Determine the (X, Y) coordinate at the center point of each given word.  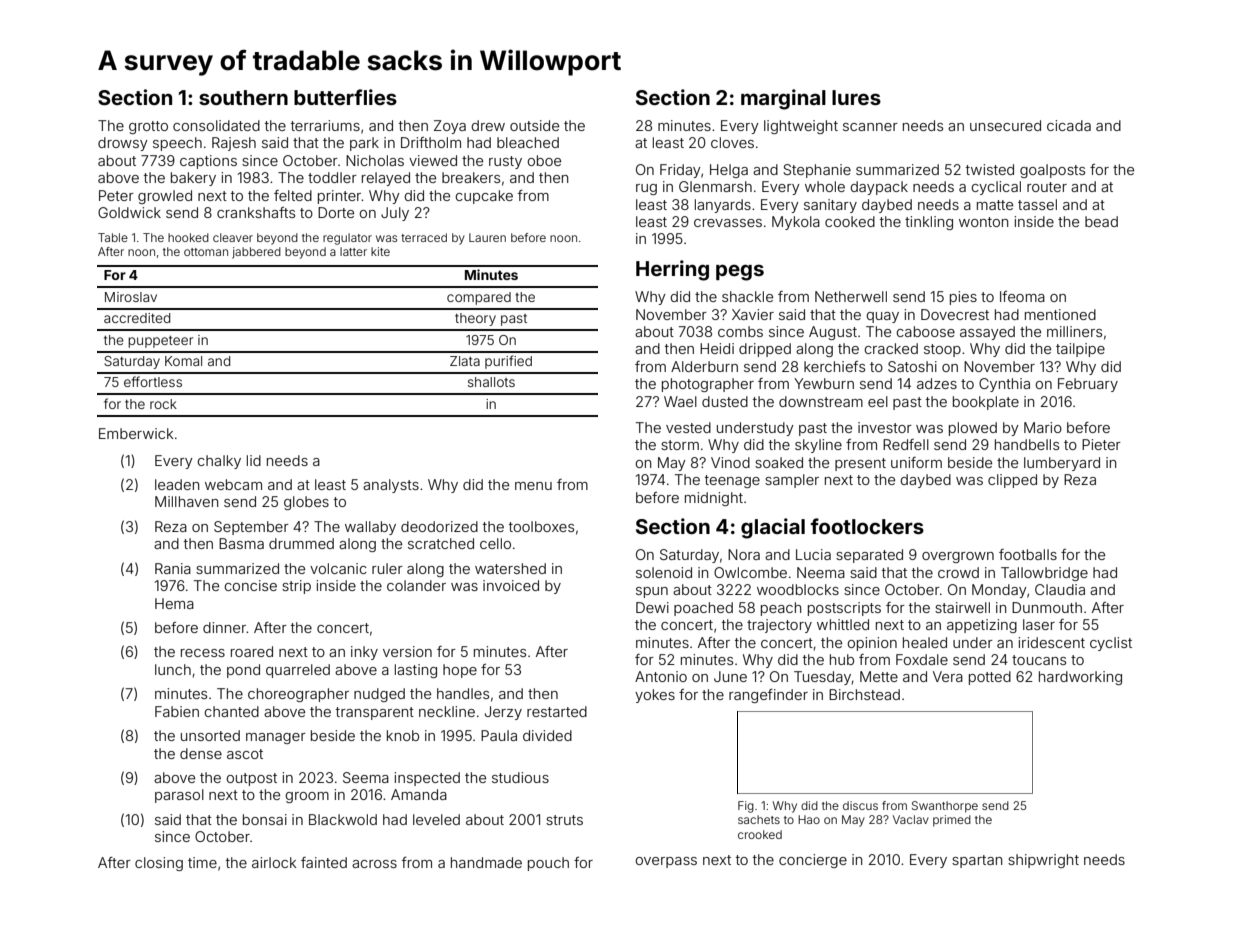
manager (276, 738)
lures (856, 97)
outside (534, 125)
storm (680, 445)
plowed (973, 429)
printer (340, 197)
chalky (219, 462)
